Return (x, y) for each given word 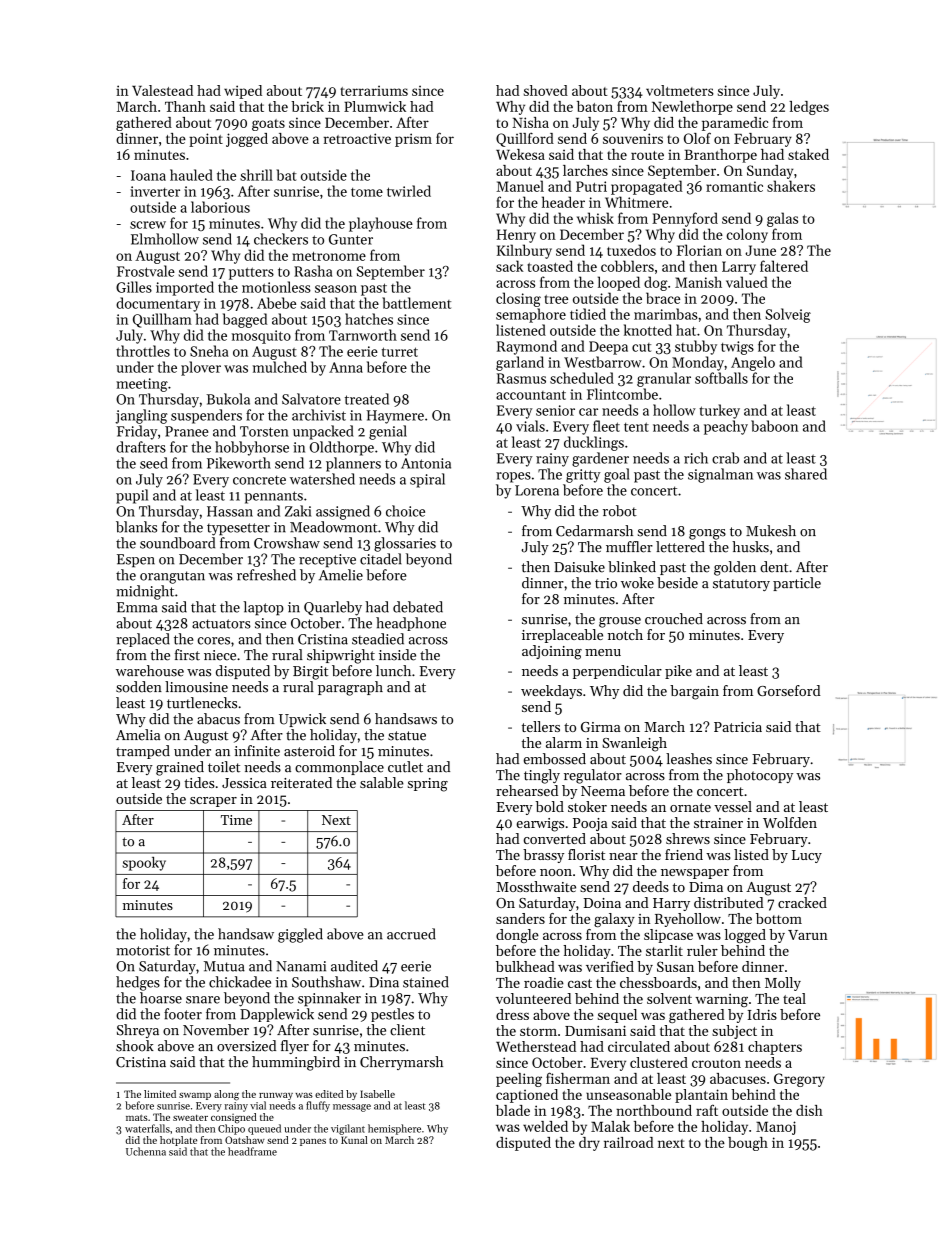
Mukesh (771, 531)
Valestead (162, 90)
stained (426, 982)
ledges (809, 108)
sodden (139, 687)
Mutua (224, 966)
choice (405, 511)
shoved (546, 90)
